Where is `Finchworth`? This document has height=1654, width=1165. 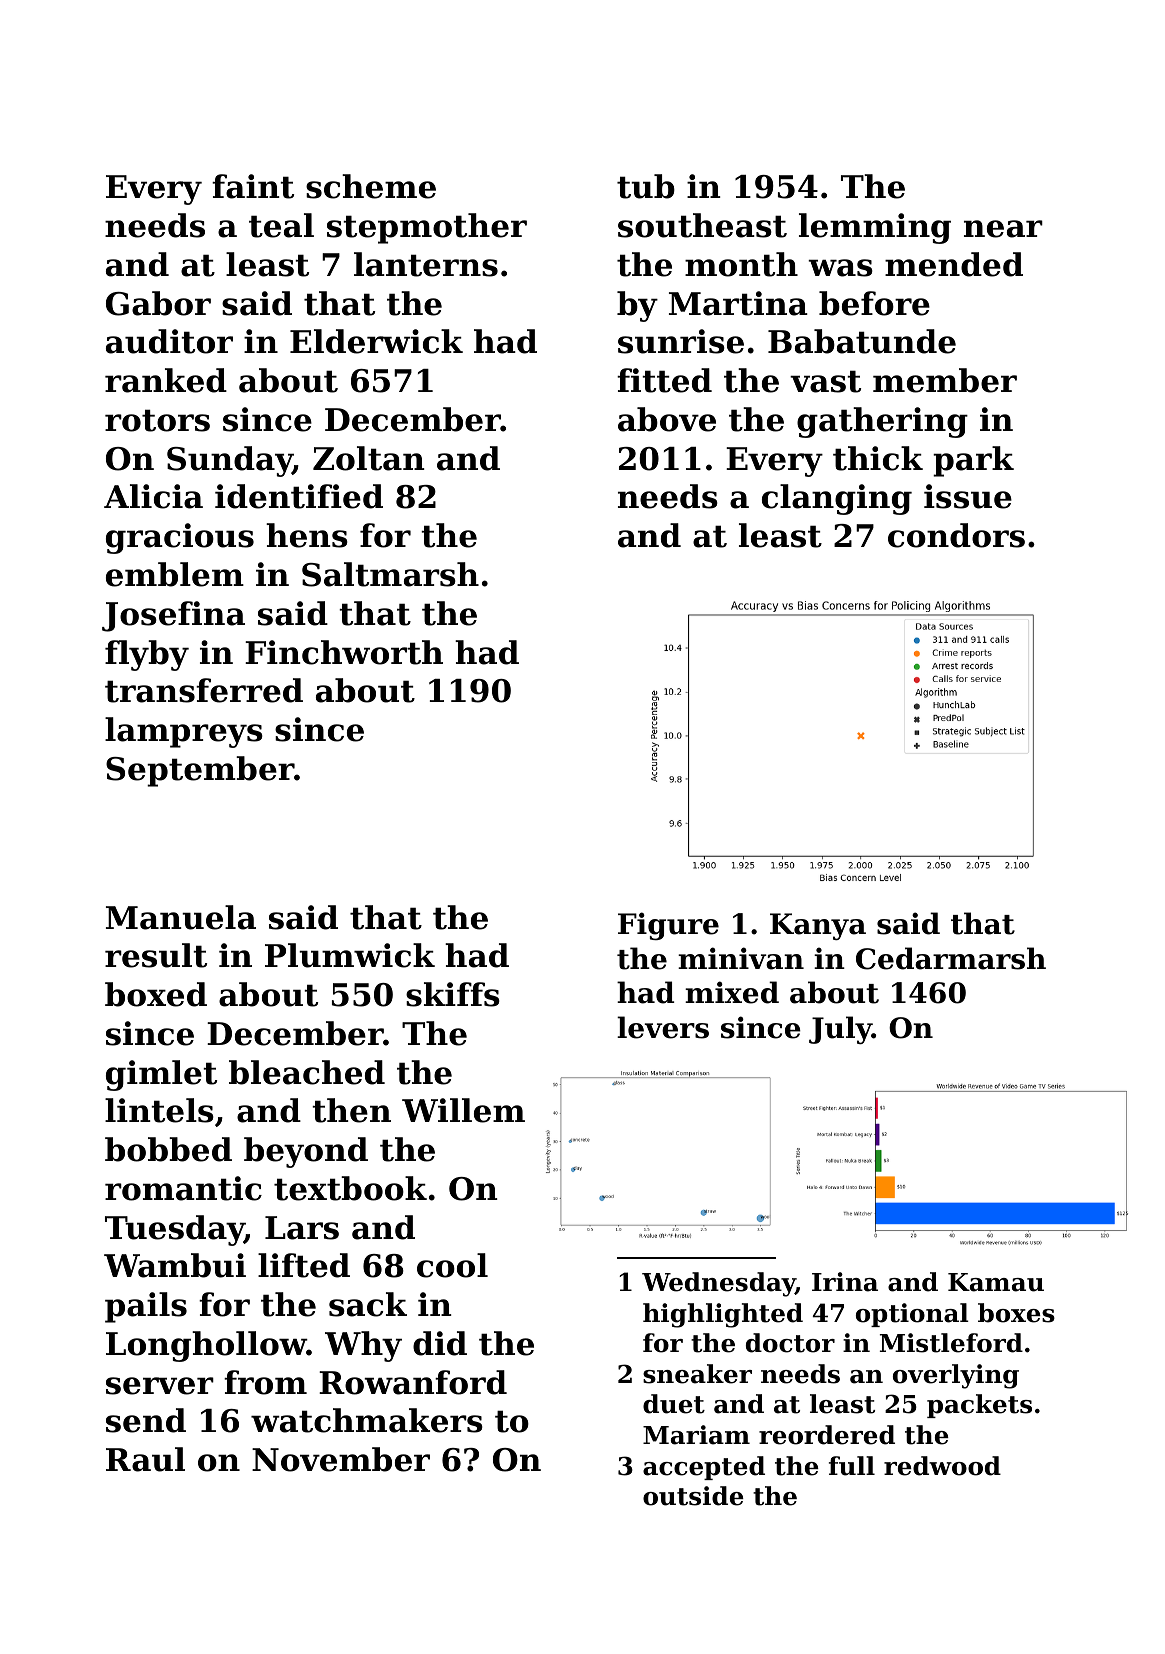
Finchworth is located at coordinates (344, 652).
